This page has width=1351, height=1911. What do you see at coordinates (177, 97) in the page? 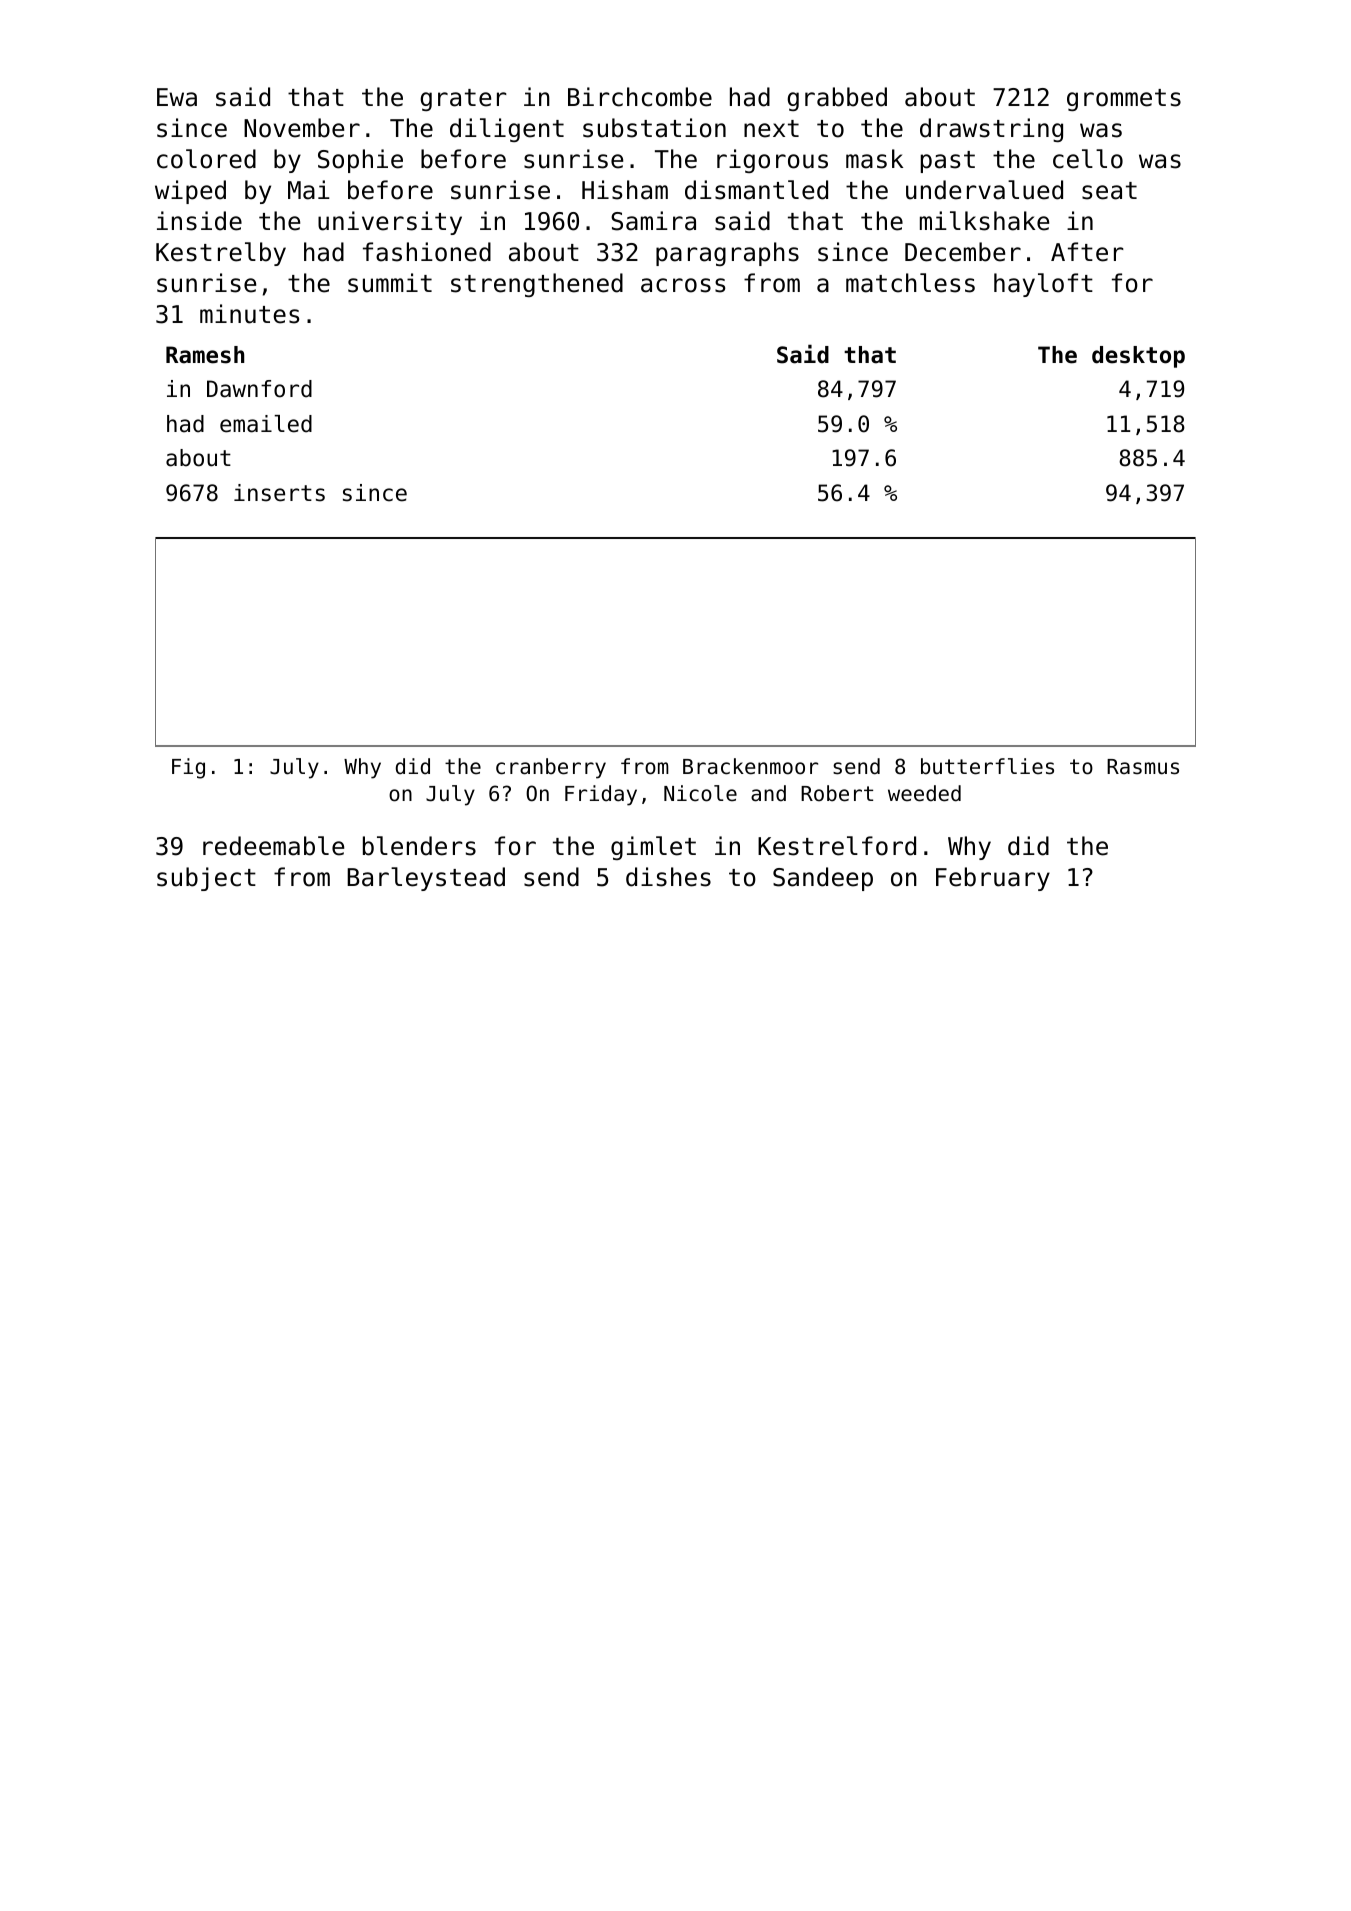
I see `Ewa` at bounding box center [177, 97].
